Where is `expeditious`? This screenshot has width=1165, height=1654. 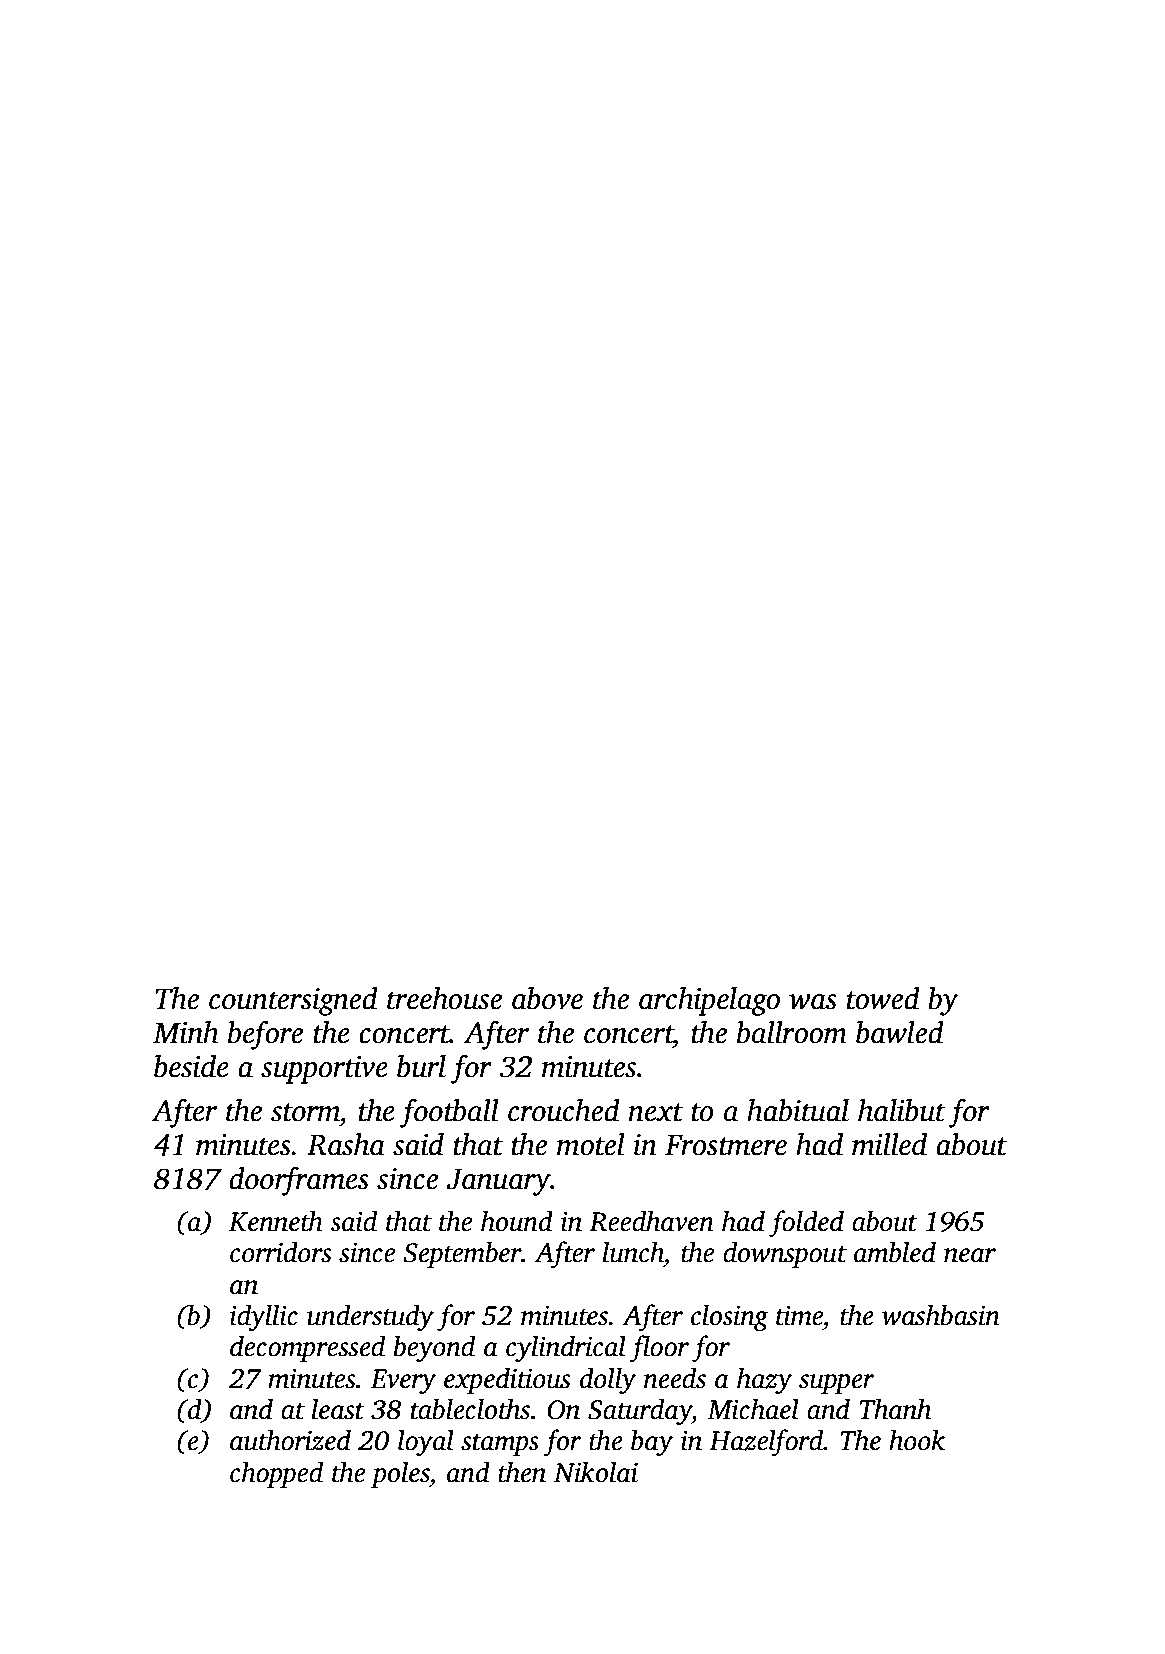 expeditious is located at coordinates (507, 1380).
